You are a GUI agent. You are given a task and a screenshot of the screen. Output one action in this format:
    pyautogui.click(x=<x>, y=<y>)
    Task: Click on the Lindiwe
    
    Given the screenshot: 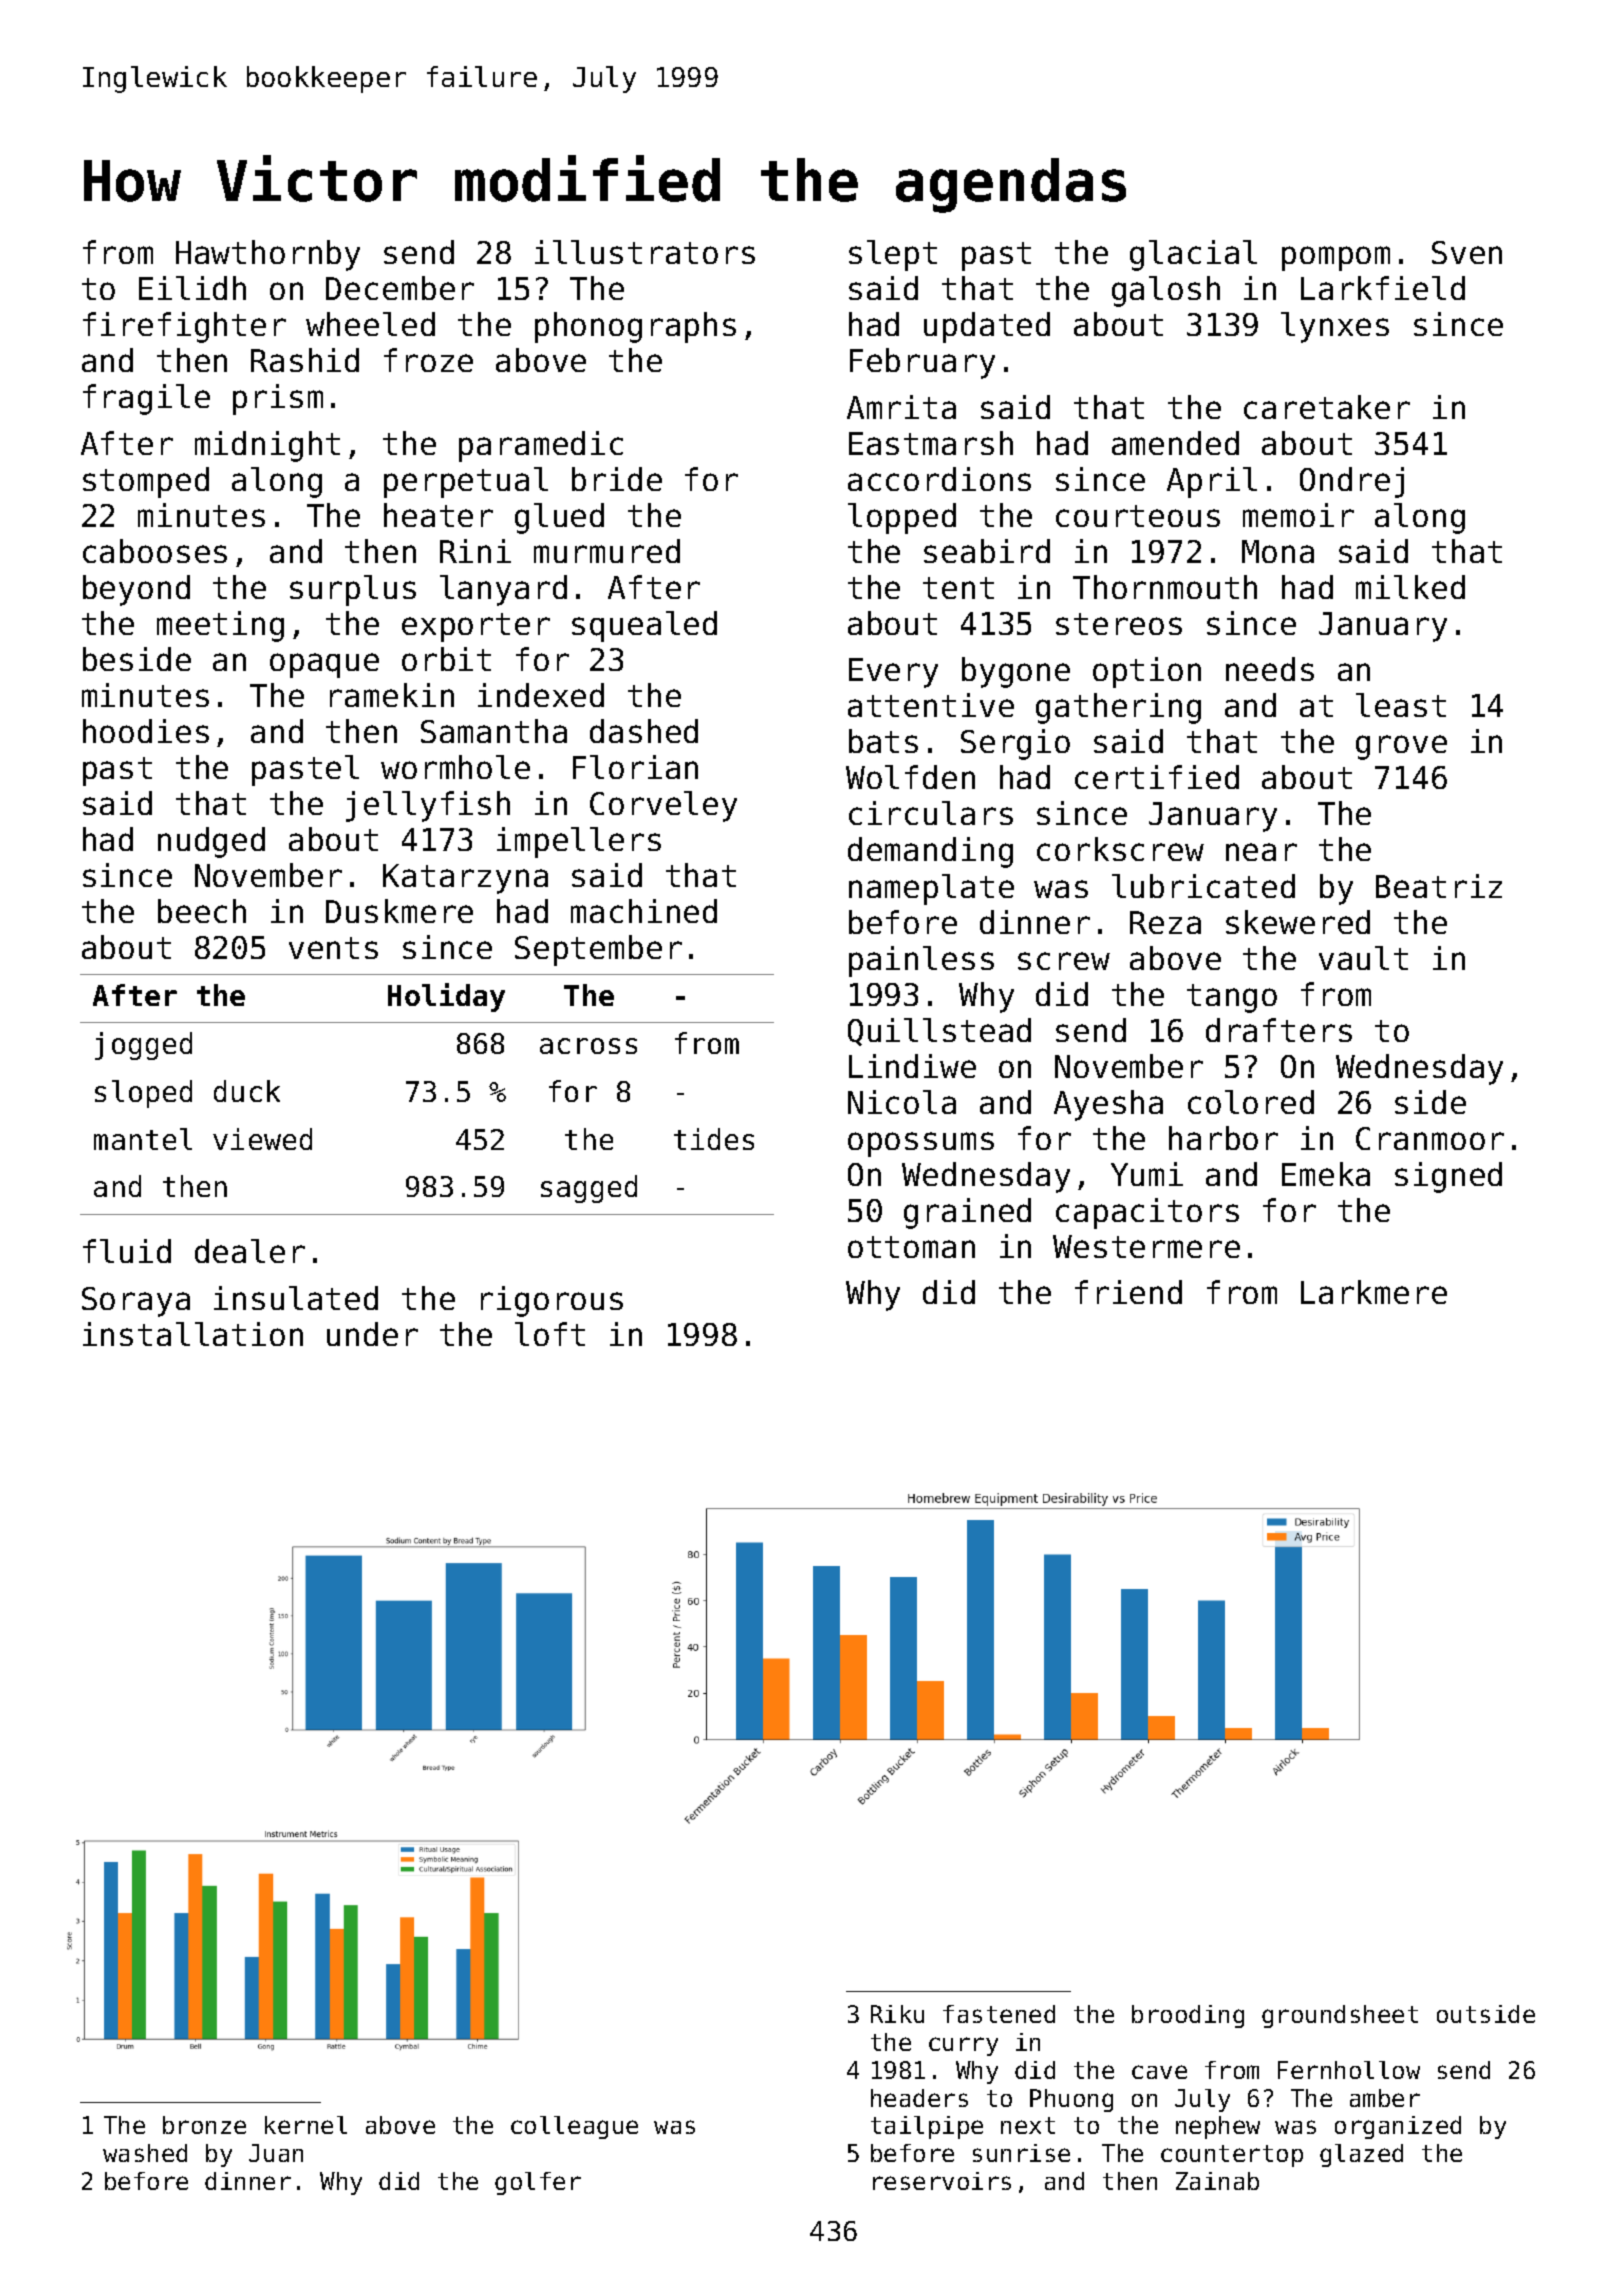 What is the action you would take?
    pyautogui.click(x=912, y=1066)
